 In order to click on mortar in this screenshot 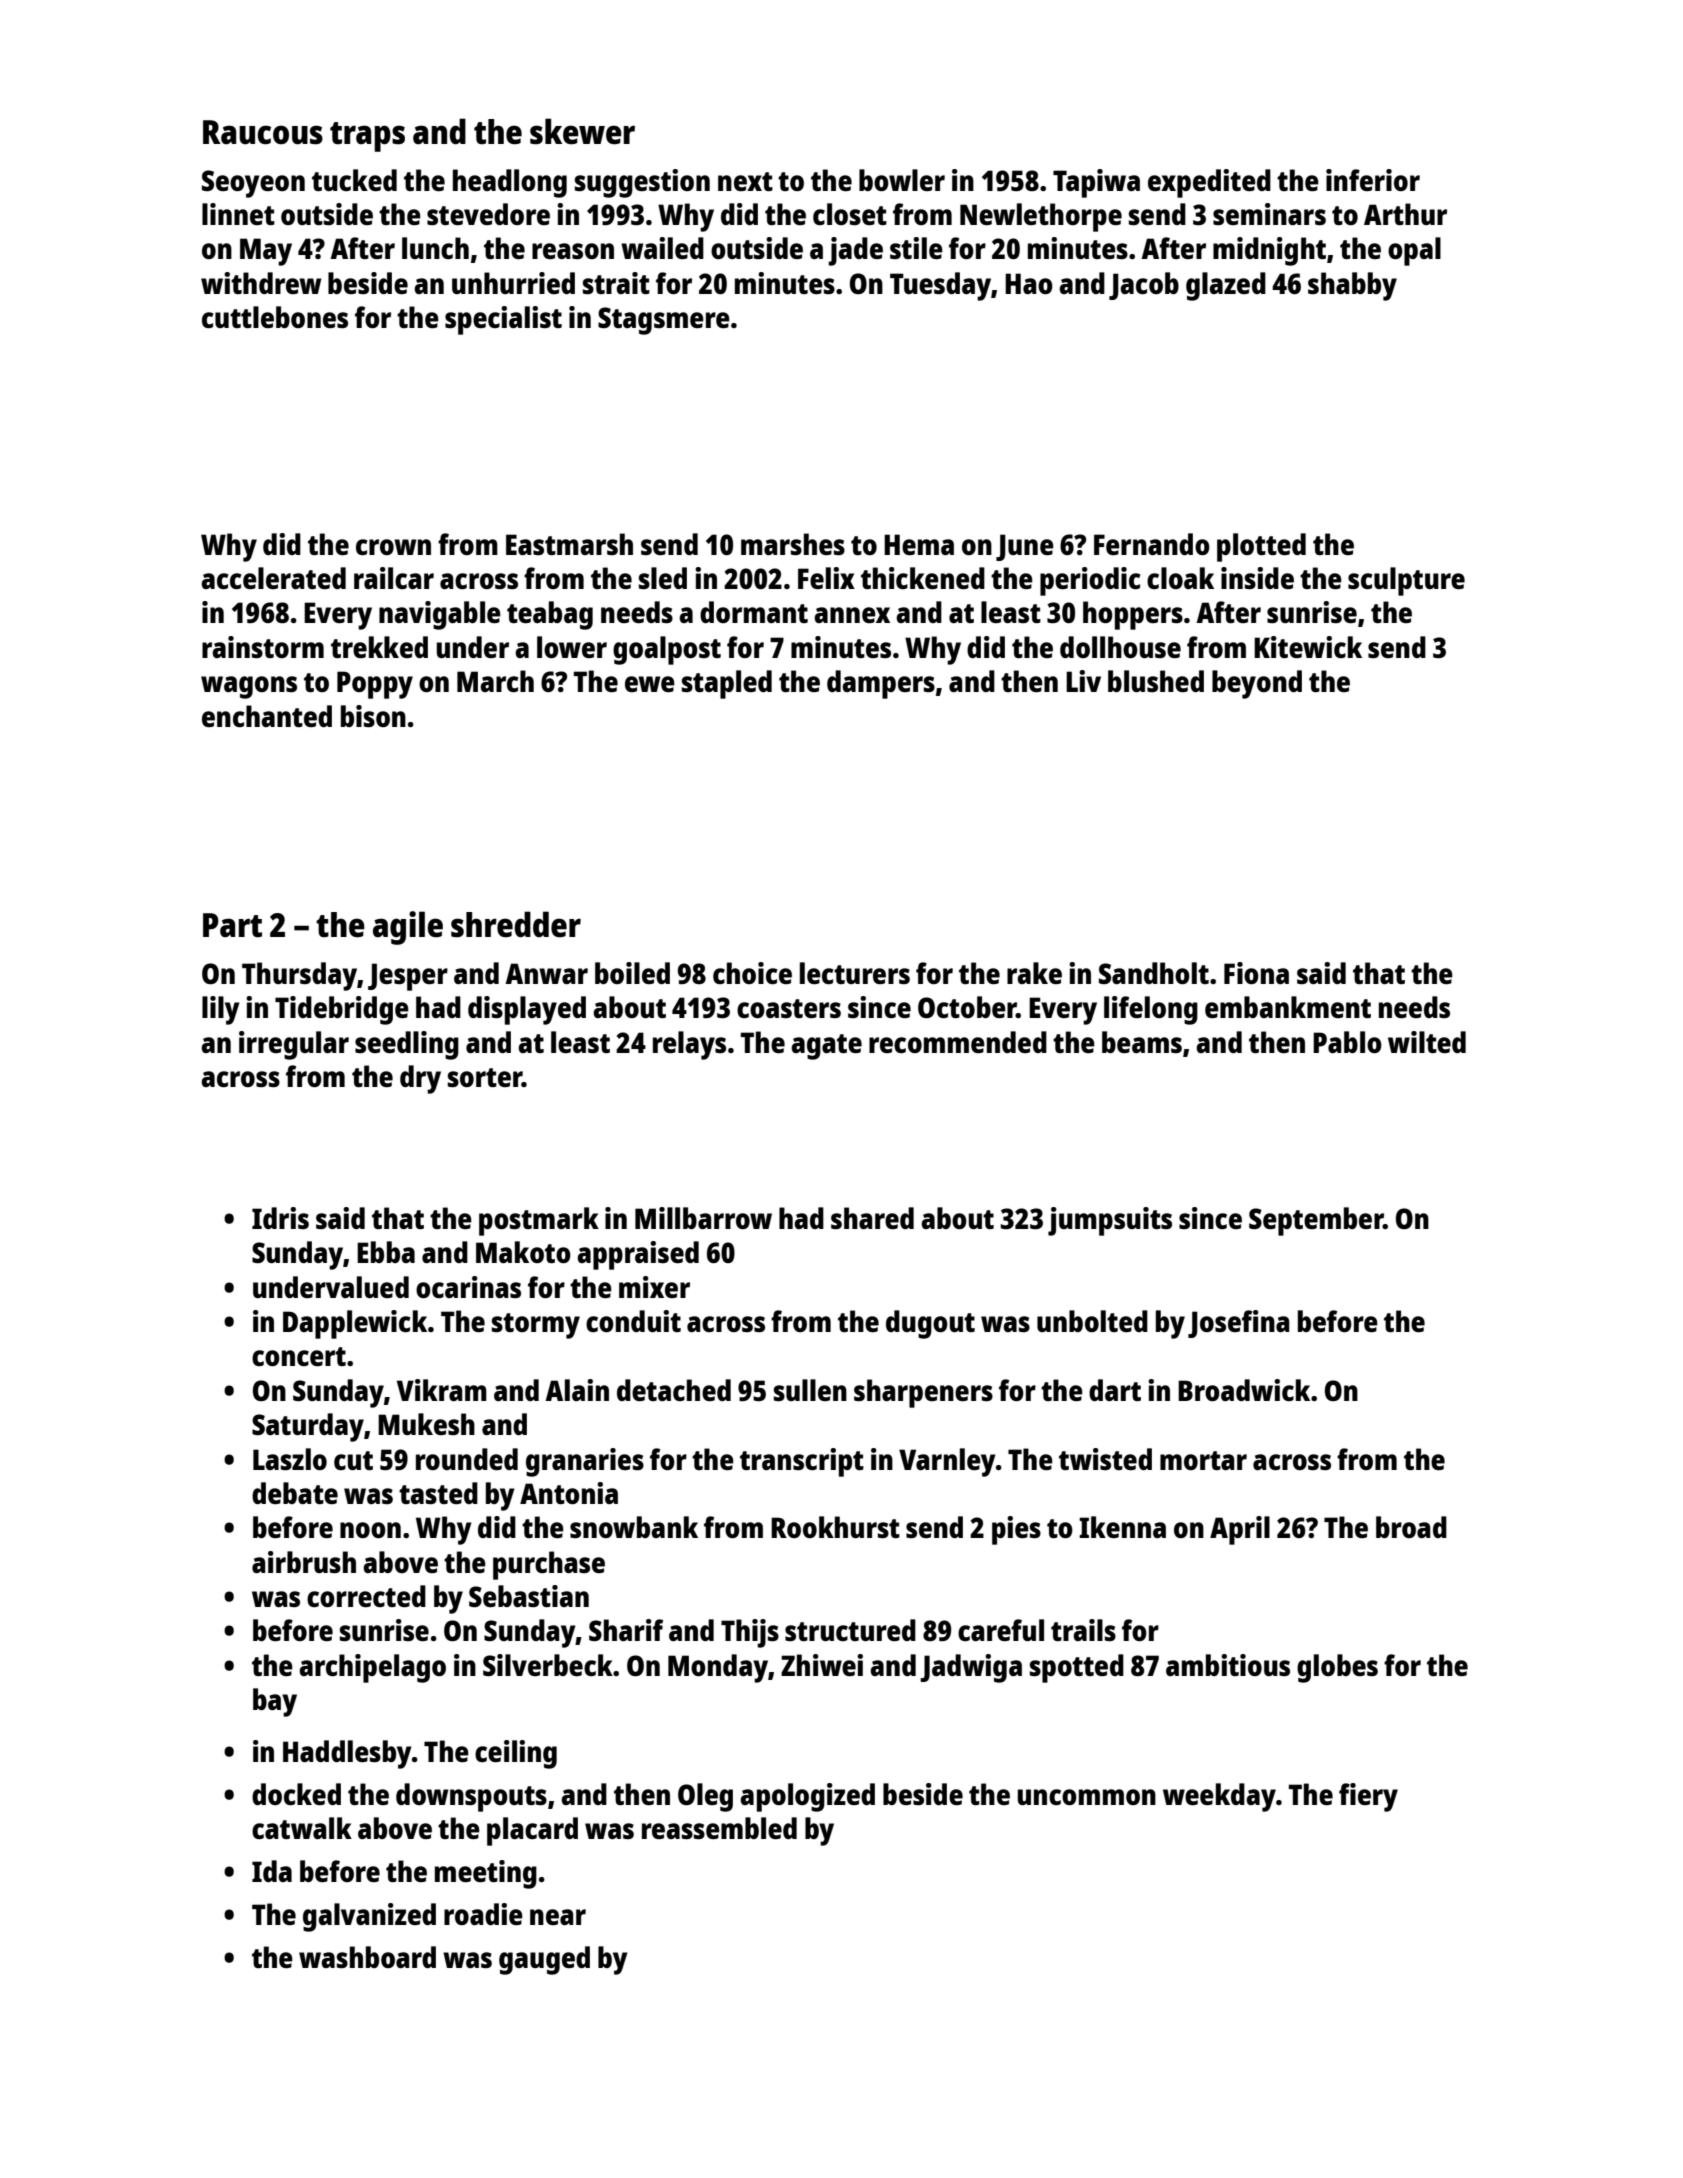, I will do `click(1203, 1460)`.
